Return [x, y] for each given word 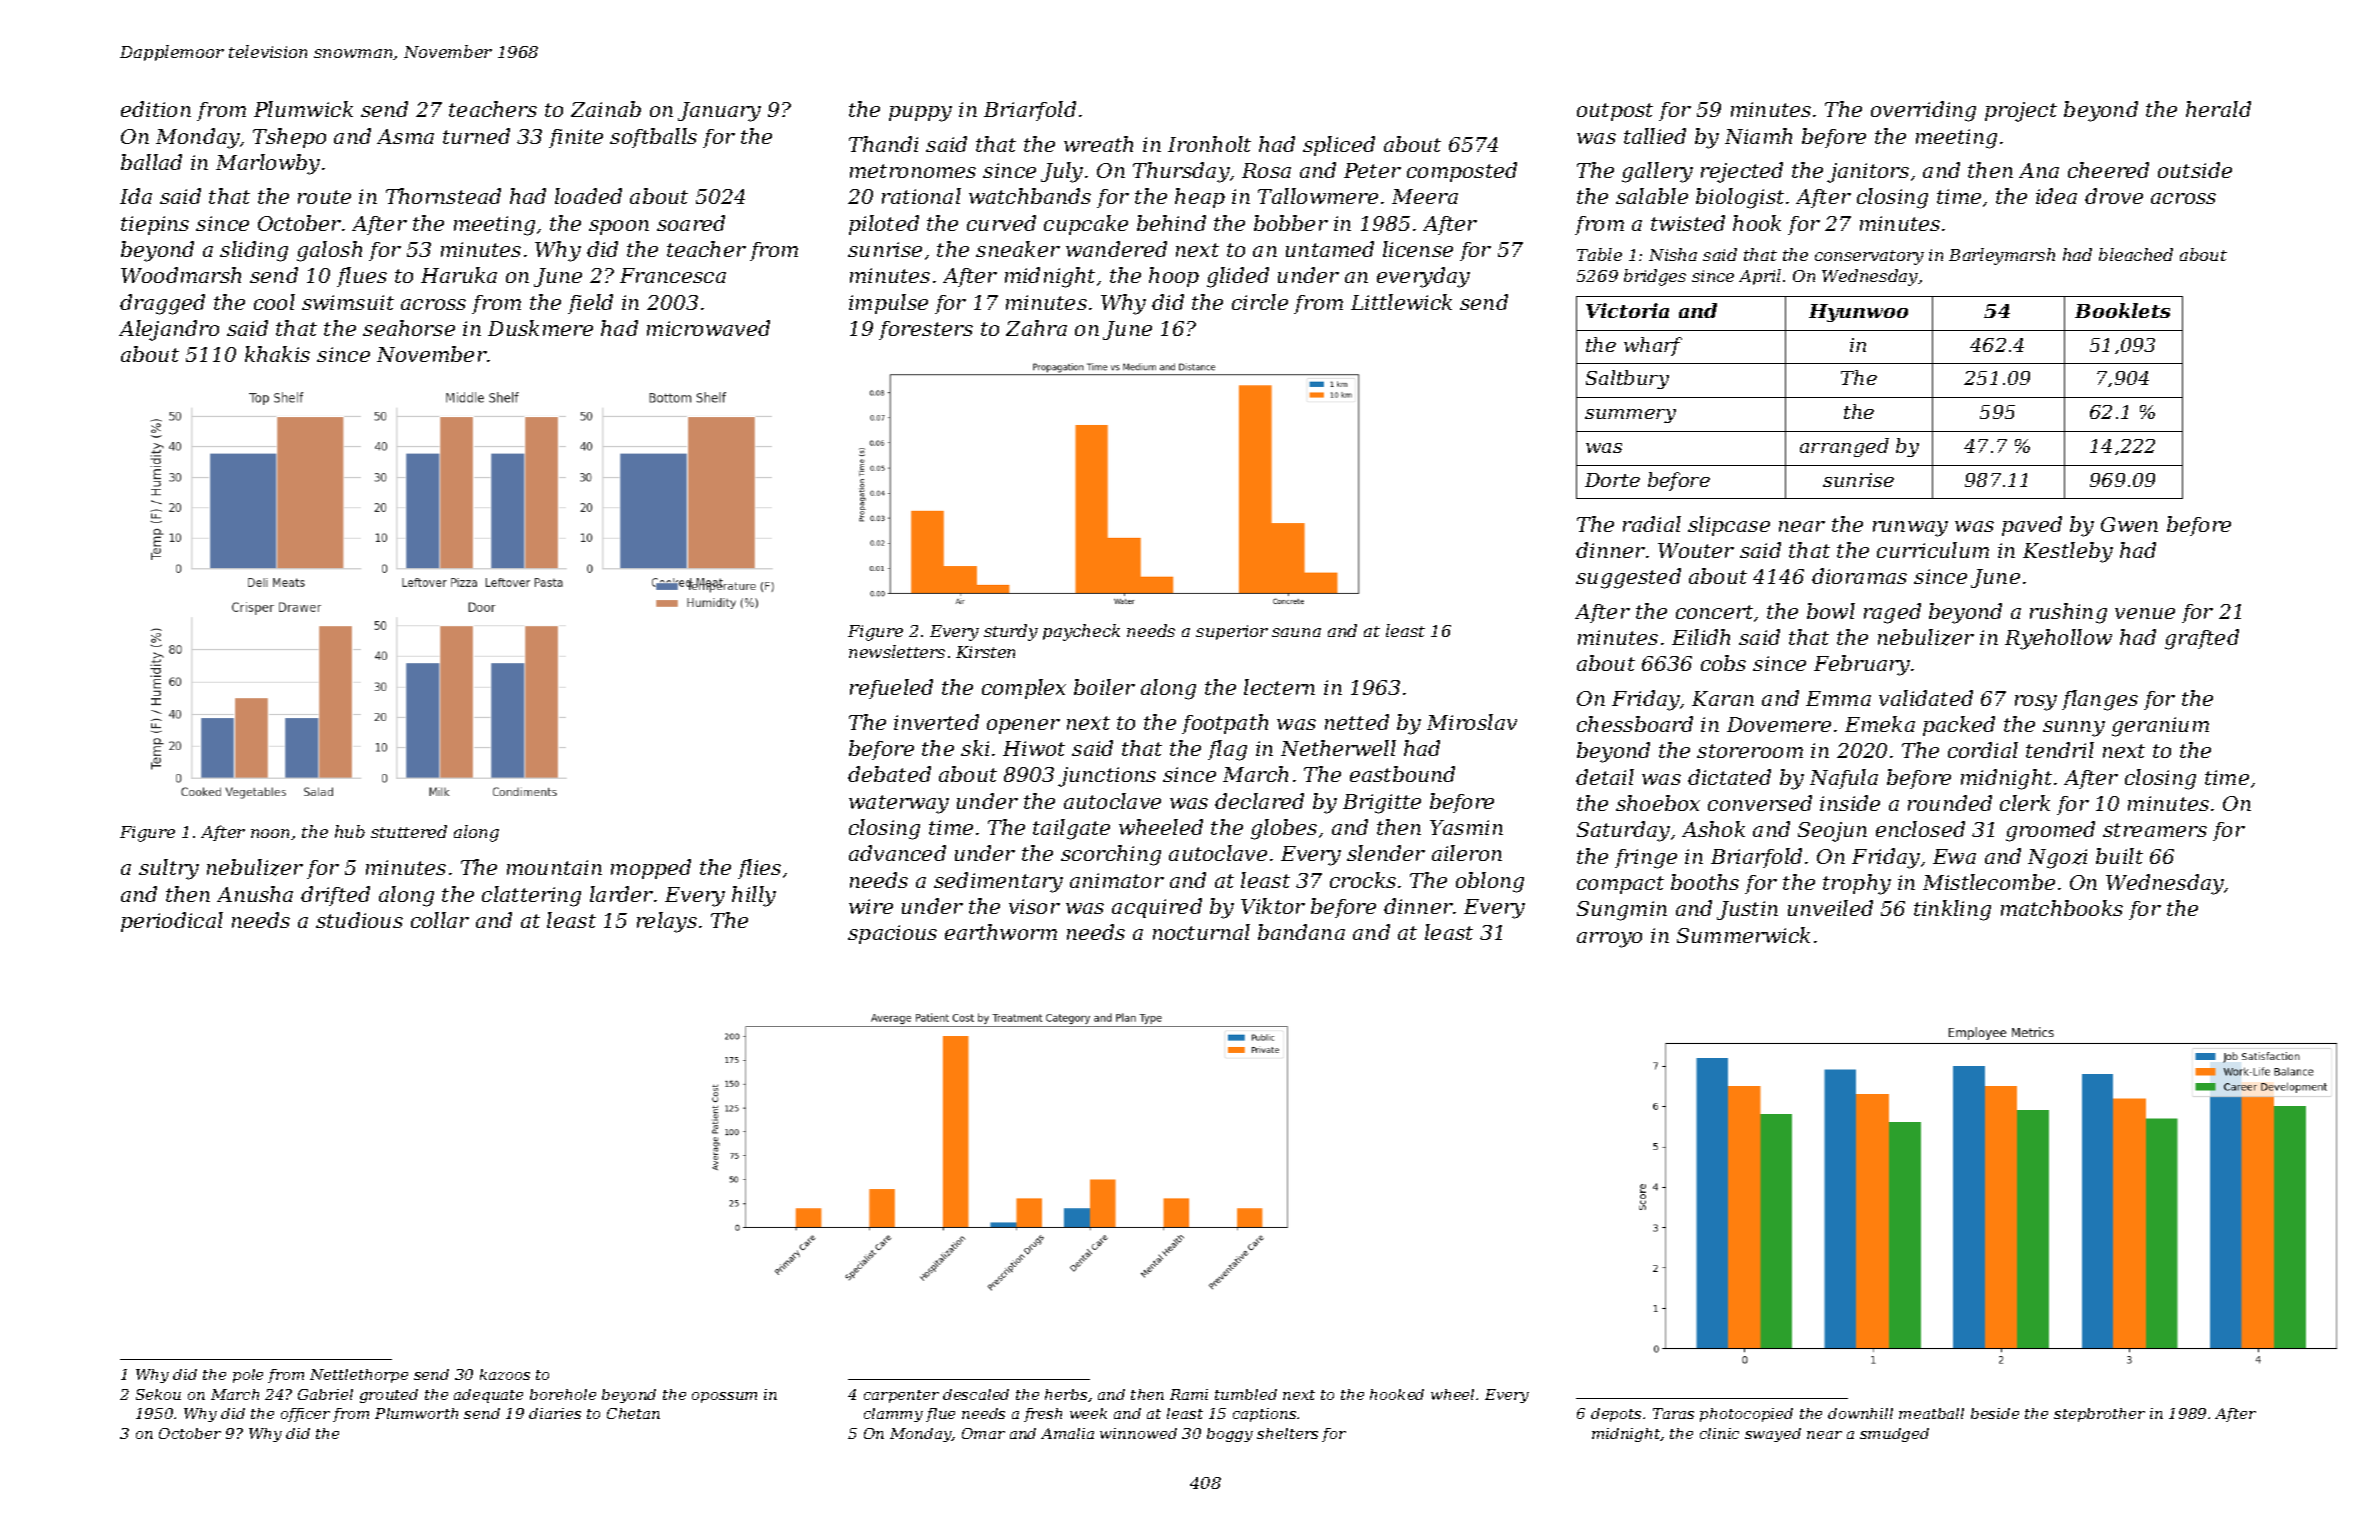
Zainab [606, 109]
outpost [1615, 112]
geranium [2160, 727]
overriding [1923, 111]
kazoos [505, 1374]
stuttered [409, 831]
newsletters [897, 651]
